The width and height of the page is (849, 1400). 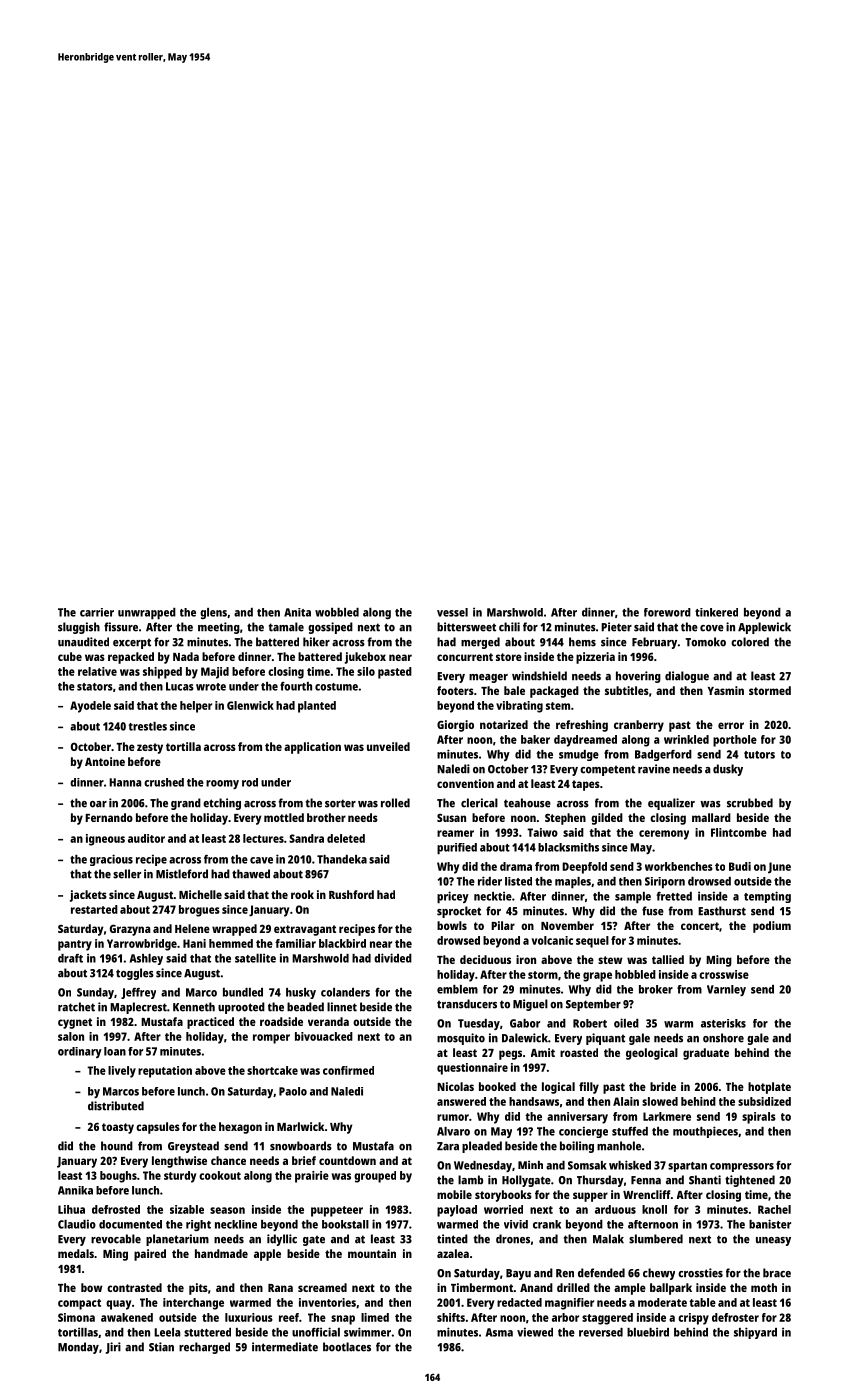 I want to click on dialogue, so click(x=687, y=677).
